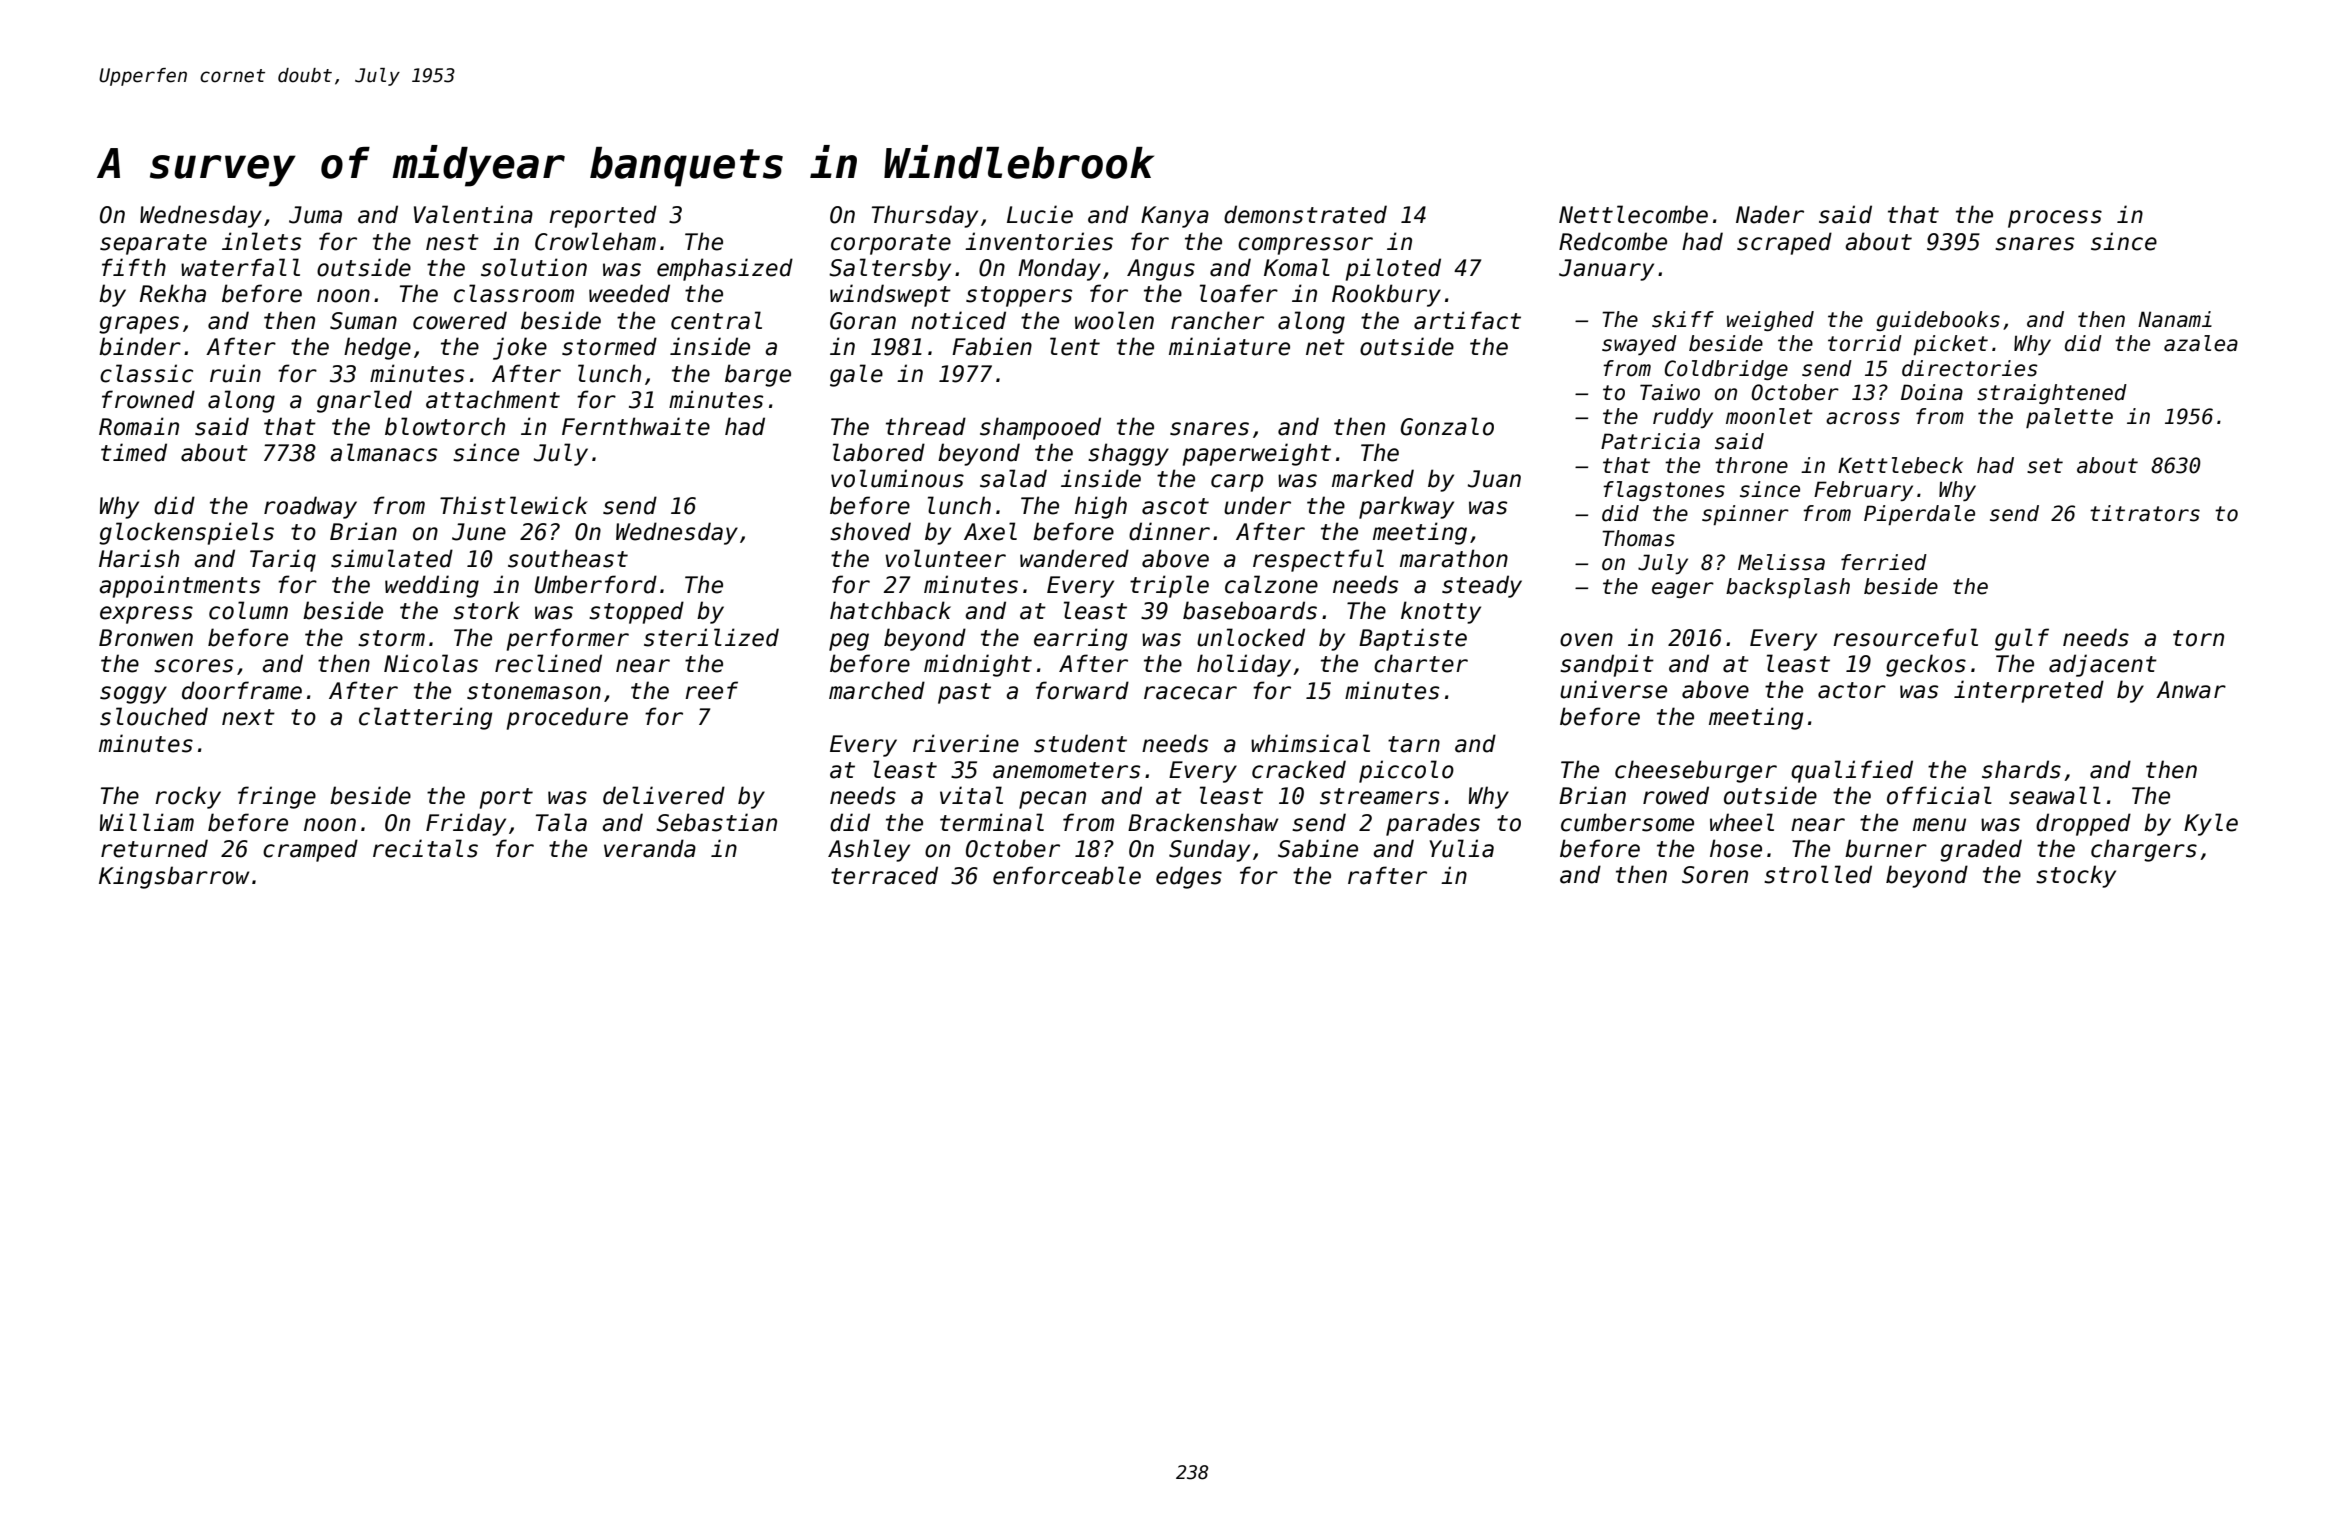 This document has height=1522, width=2352. What do you see at coordinates (174, 877) in the document?
I see `Kingsbarrow` at bounding box center [174, 877].
